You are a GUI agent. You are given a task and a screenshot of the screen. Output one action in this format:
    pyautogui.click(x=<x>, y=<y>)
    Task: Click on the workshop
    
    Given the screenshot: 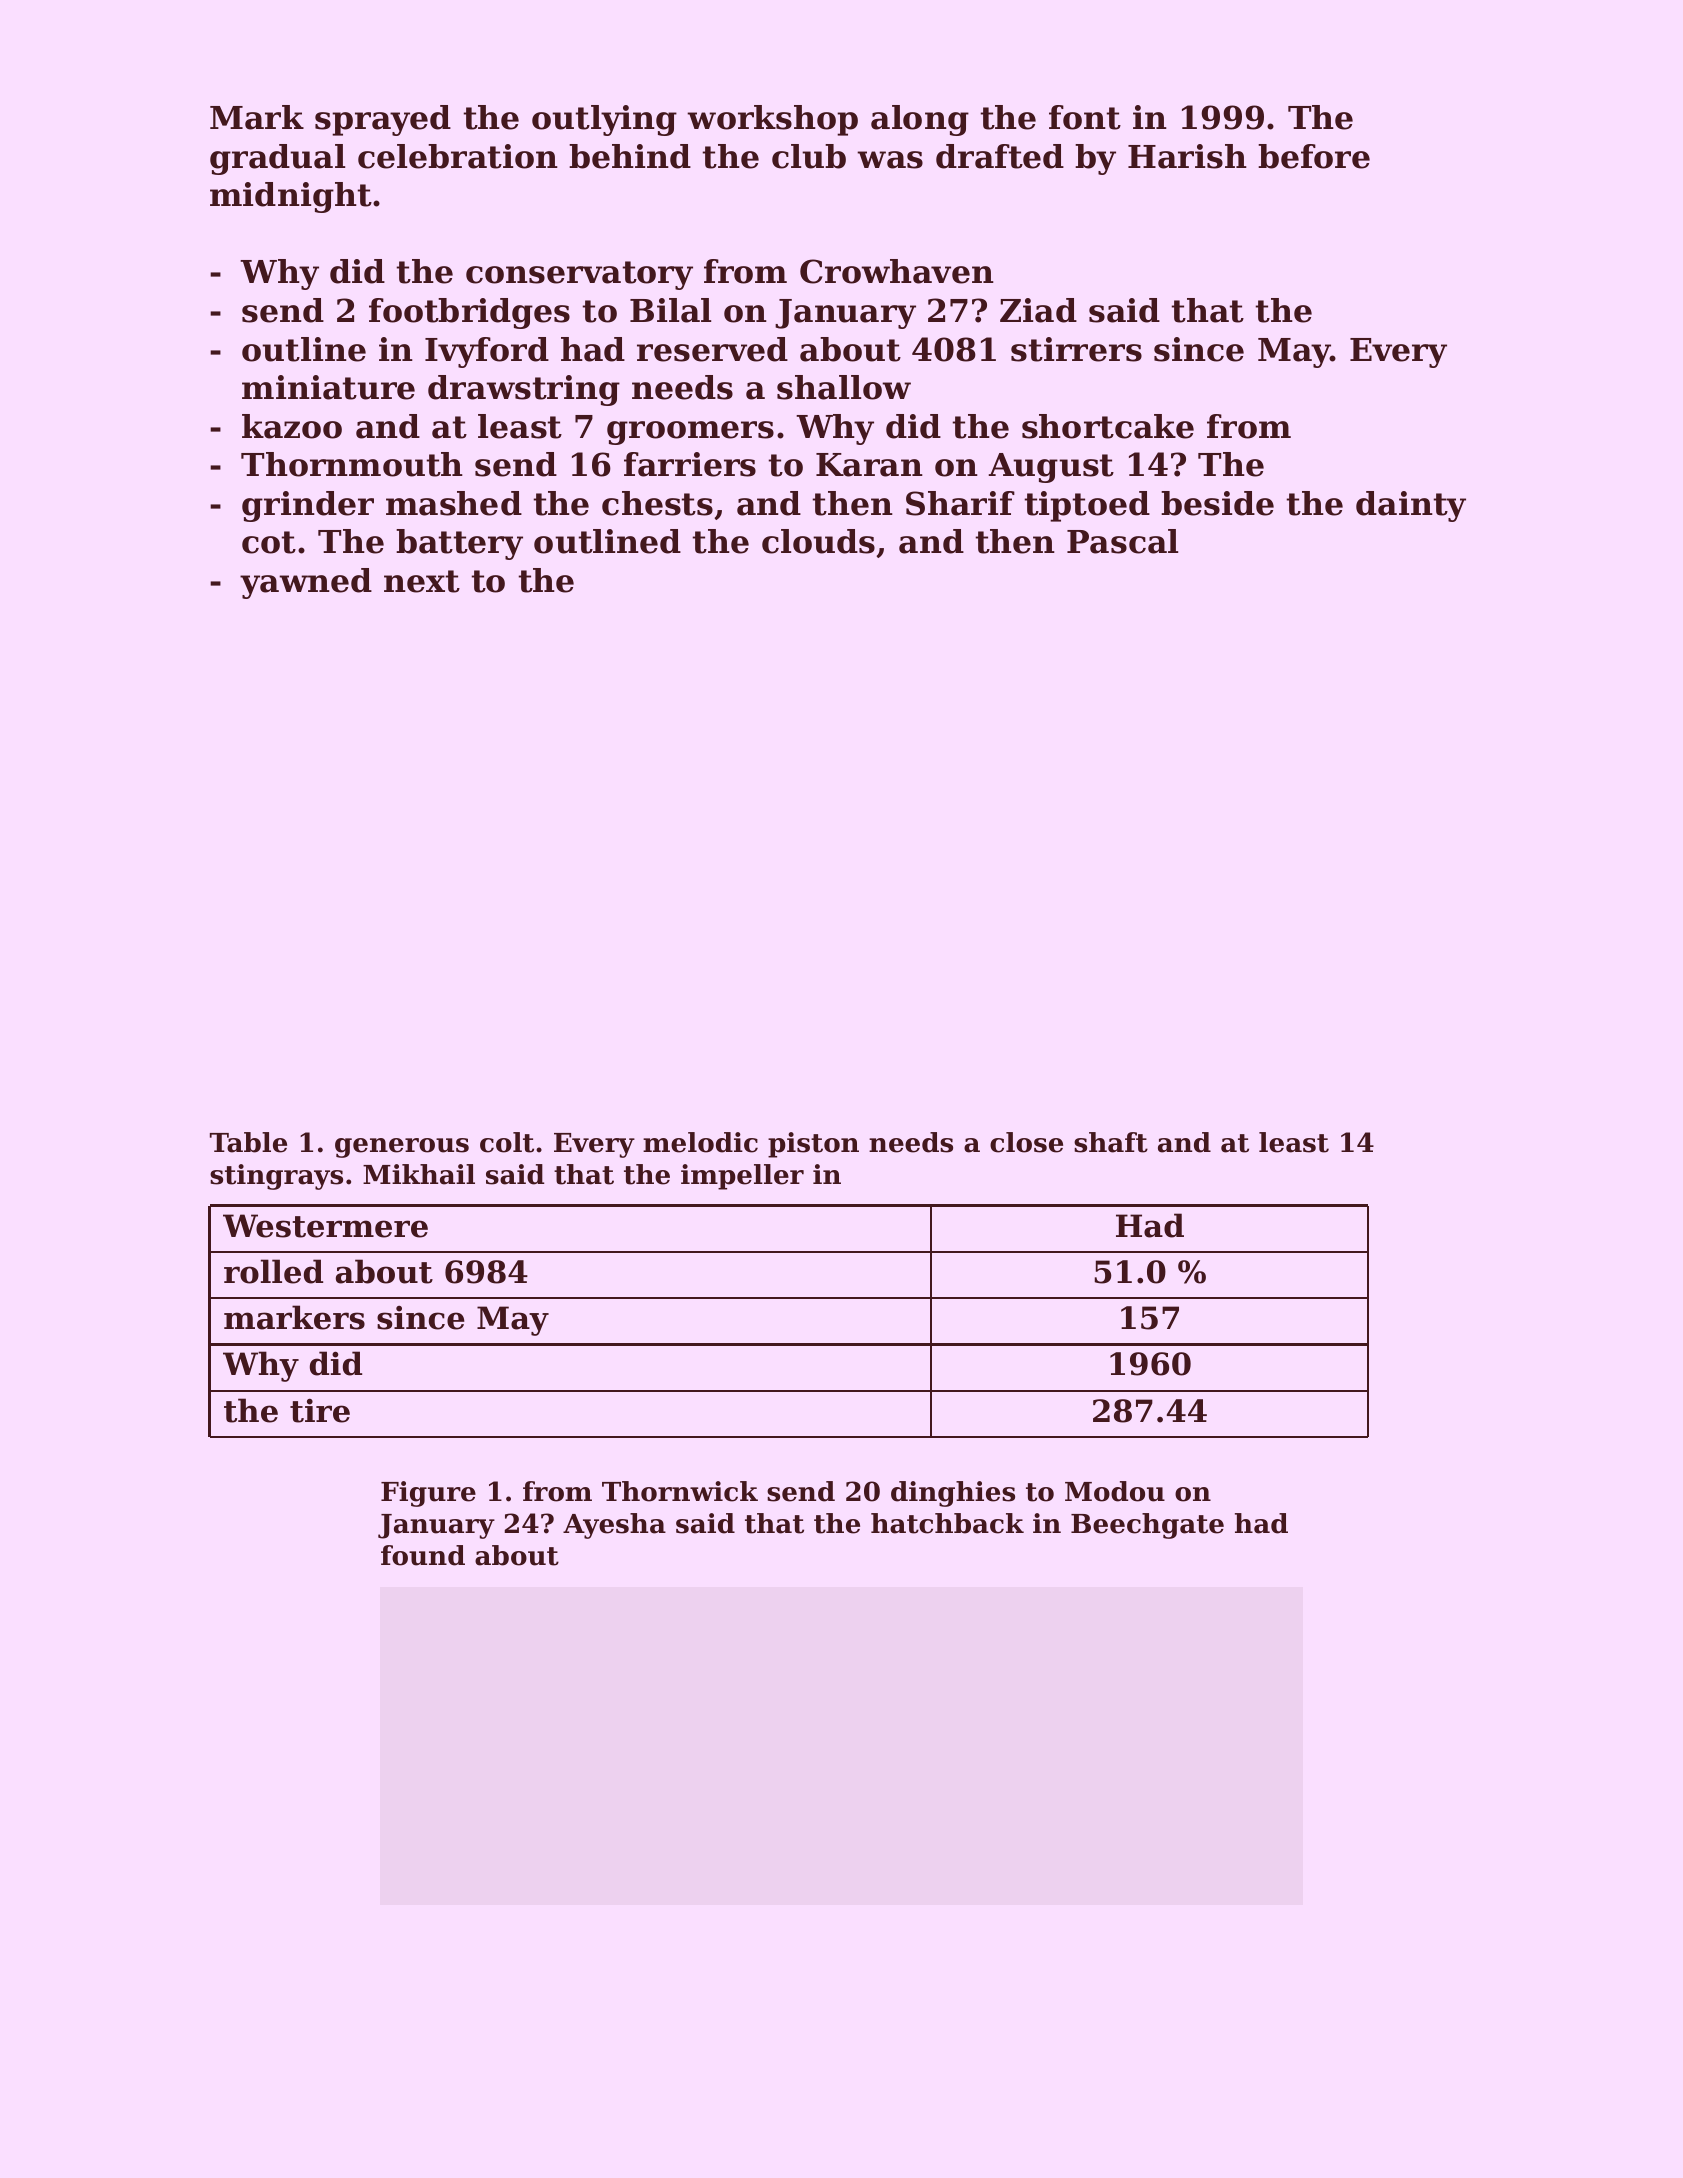 What is the action you would take?
    pyautogui.click(x=772, y=120)
